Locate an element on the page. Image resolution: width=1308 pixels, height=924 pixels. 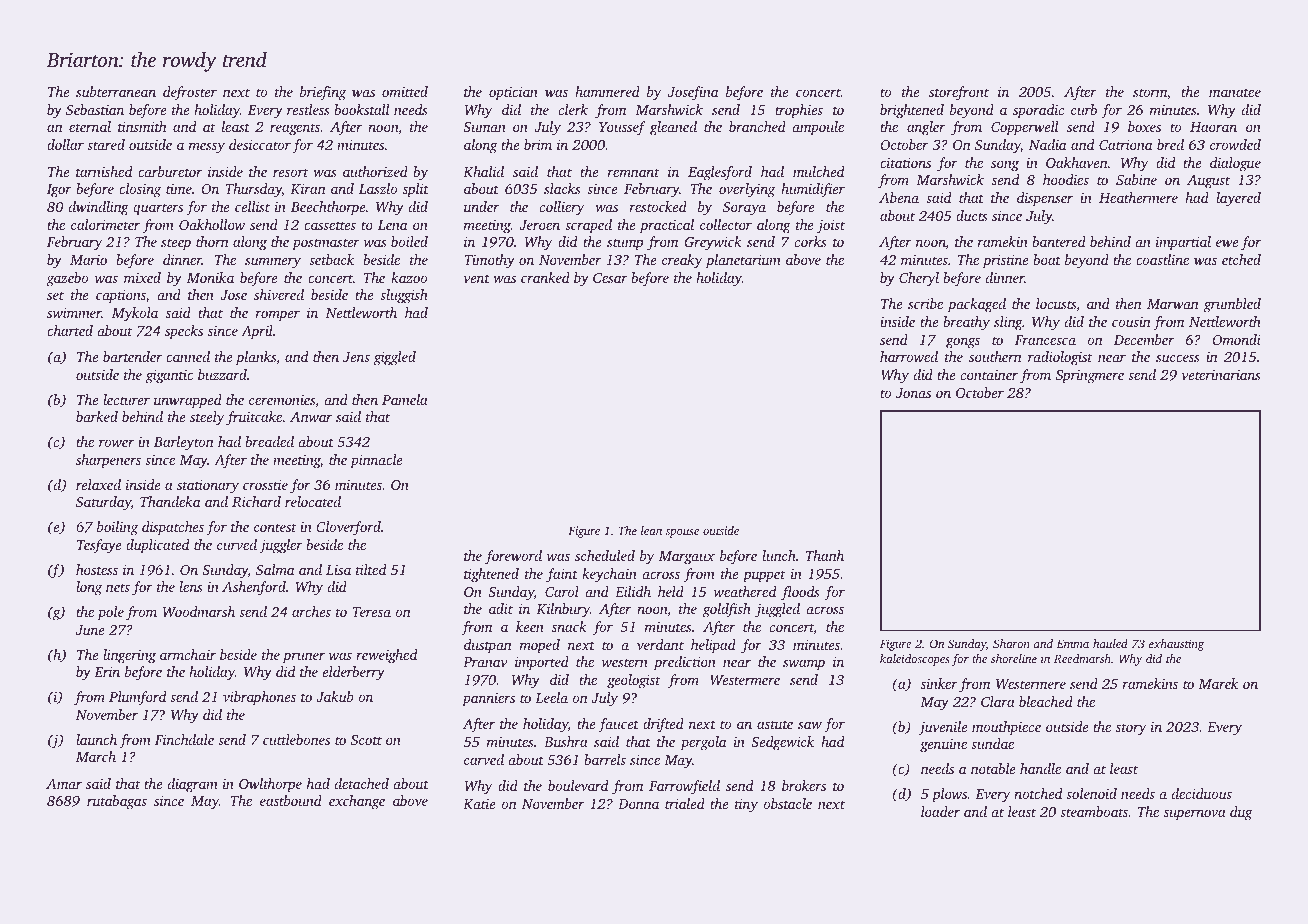
keen is located at coordinates (530, 626).
